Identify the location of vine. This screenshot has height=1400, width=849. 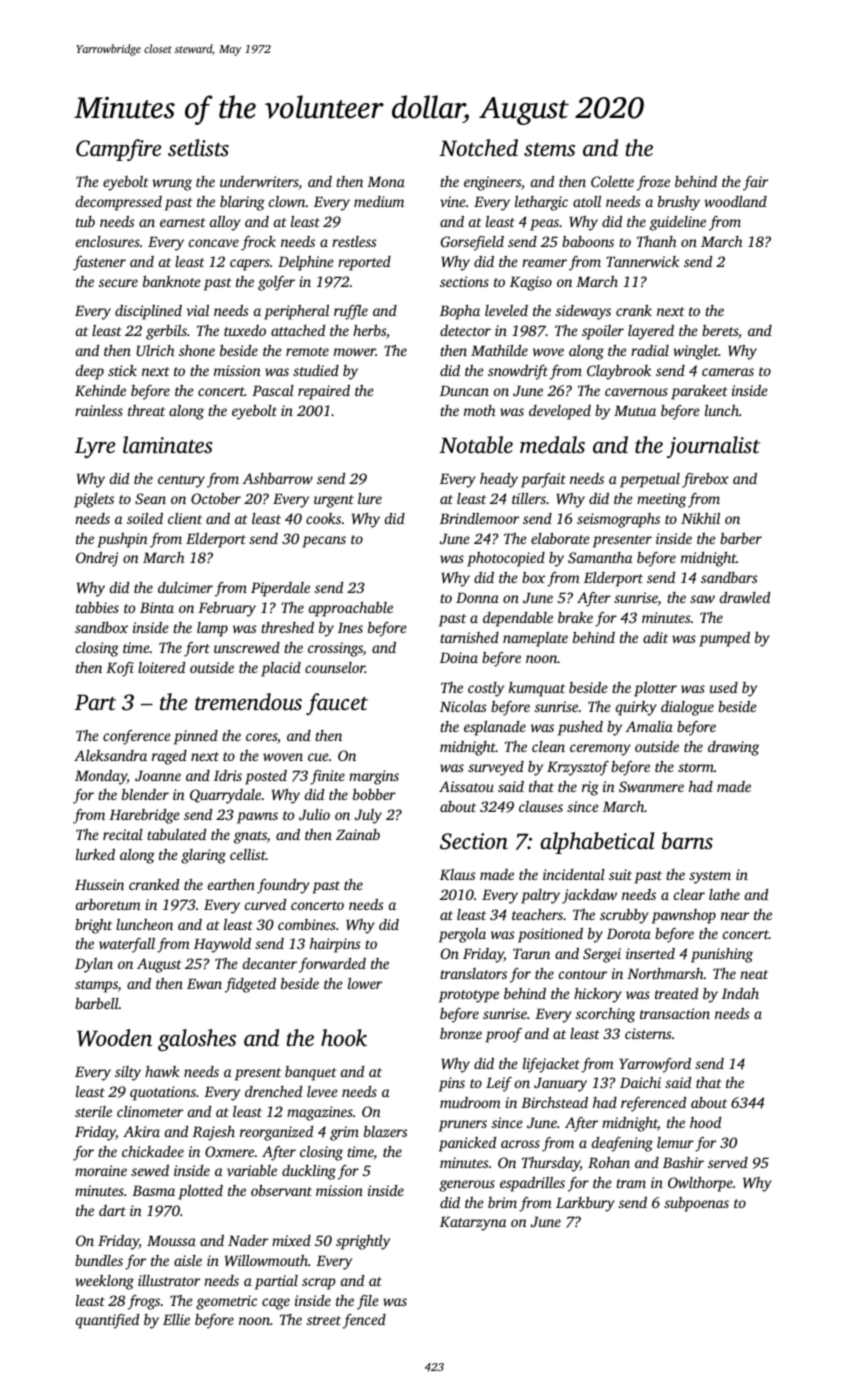
(452, 201).
